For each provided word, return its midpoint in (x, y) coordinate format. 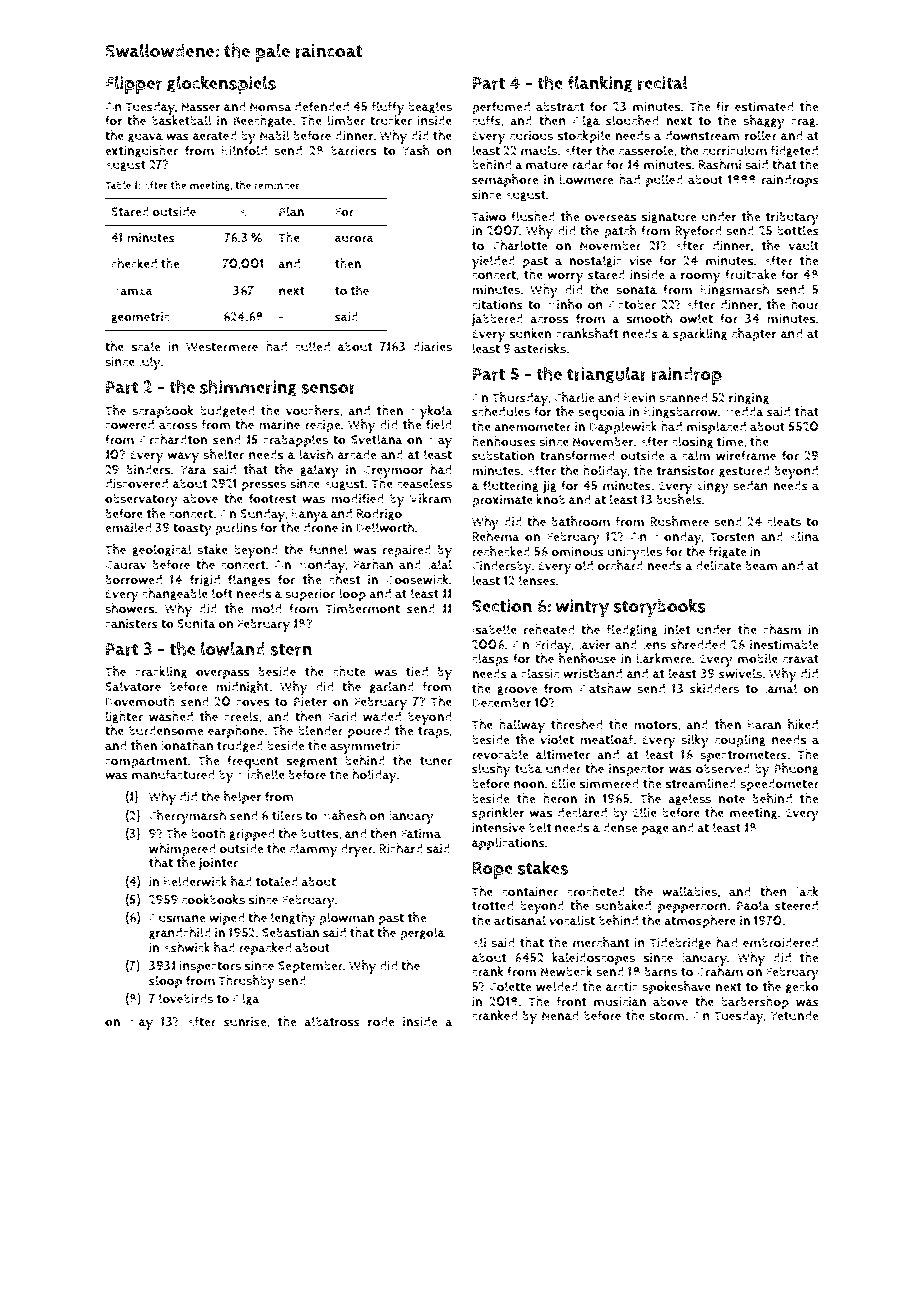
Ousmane (177, 918)
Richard (401, 848)
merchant (601, 942)
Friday (553, 646)
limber (346, 120)
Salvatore (133, 686)
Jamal (780, 689)
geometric (140, 318)
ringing (749, 399)
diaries (432, 346)
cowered (129, 424)
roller (761, 135)
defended (321, 106)
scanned (683, 397)
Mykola (431, 412)
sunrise (245, 1022)
